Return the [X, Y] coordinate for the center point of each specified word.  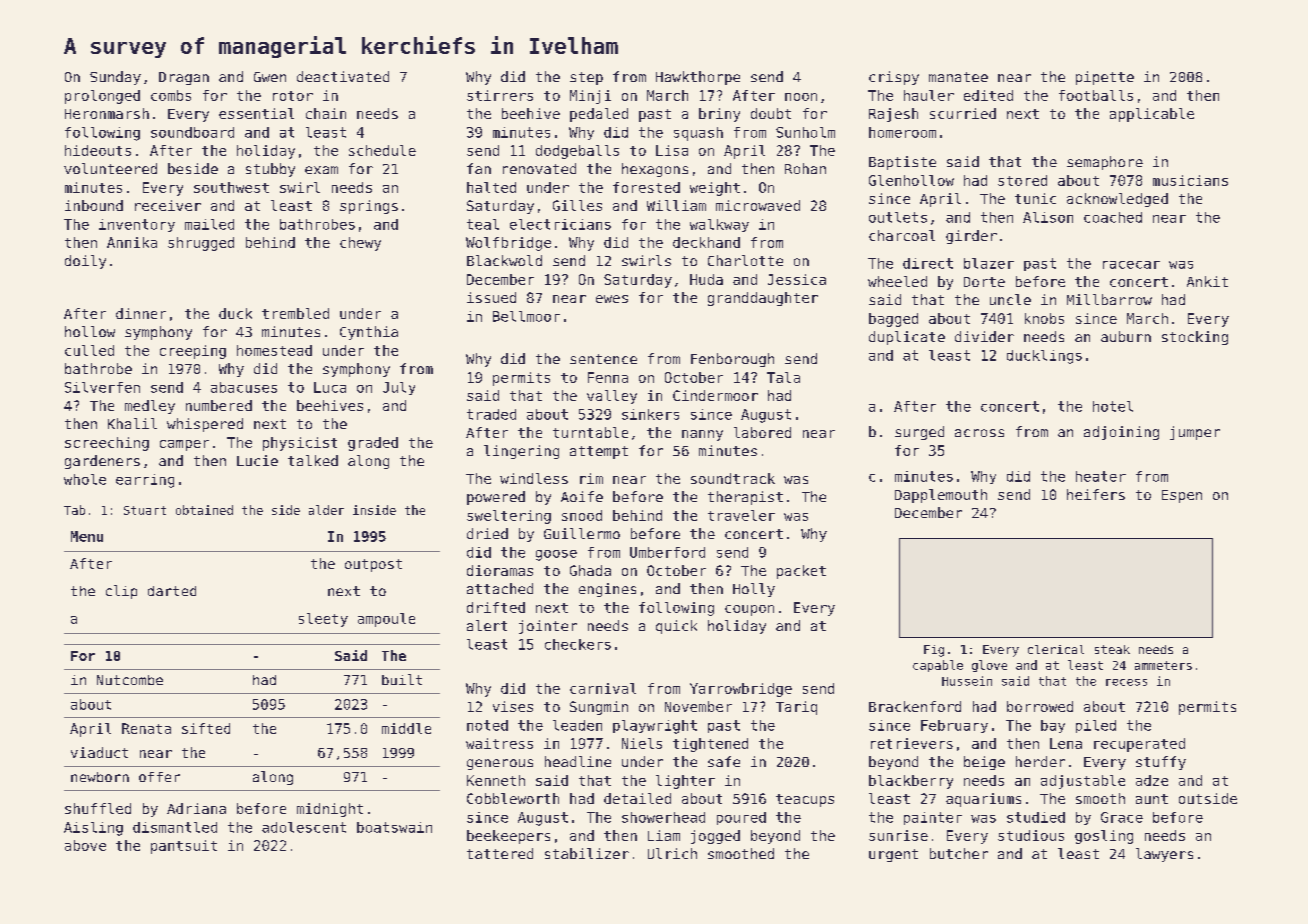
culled [89, 350]
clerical [1056, 649]
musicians [1190, 180]
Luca [330, 387]
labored [762, 432]
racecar [1131, 265]
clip [121, 592]
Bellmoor [526, 316]
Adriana [196, 808]
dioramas [500, 570]
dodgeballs [577, 152]
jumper [1195, 433]
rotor [293, 96]
